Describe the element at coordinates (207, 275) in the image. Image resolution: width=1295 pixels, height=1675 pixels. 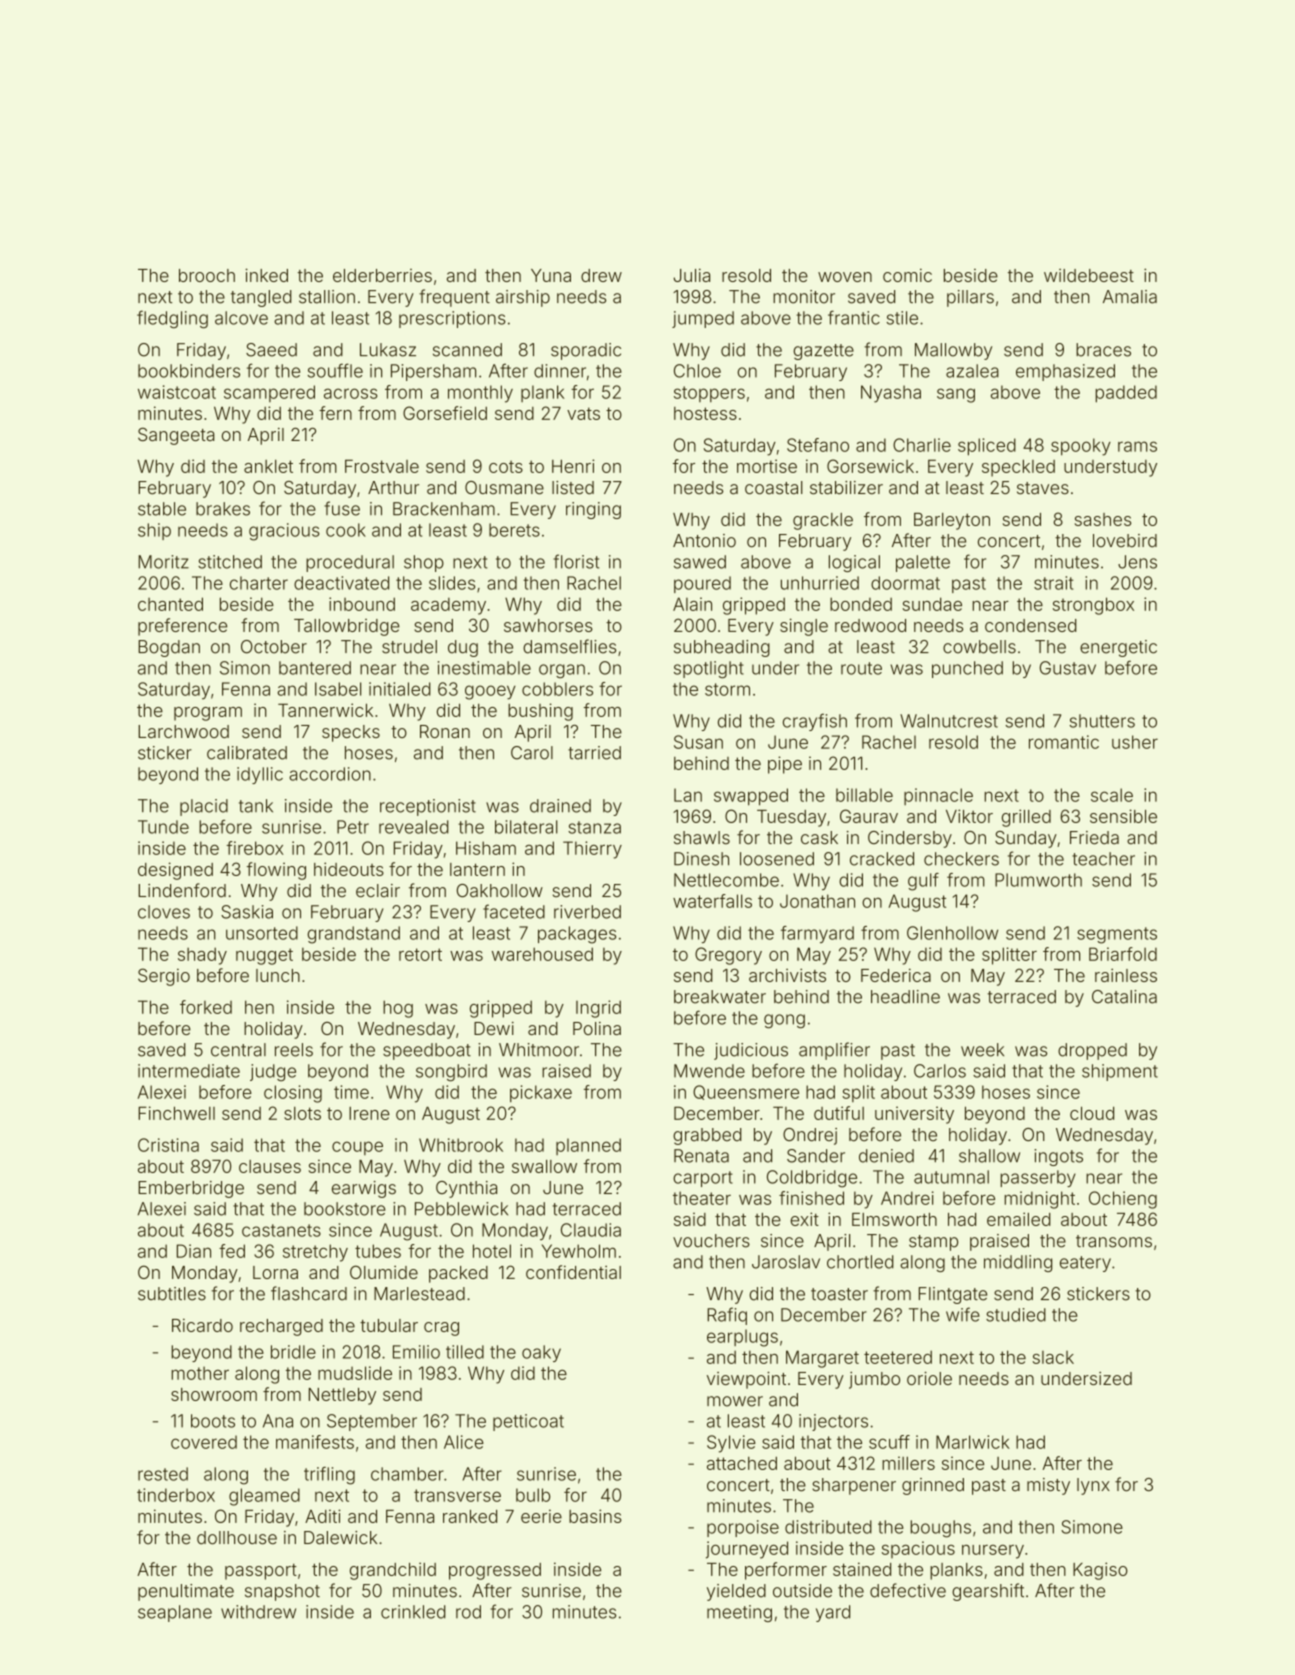
I see `brooch` at that location.
